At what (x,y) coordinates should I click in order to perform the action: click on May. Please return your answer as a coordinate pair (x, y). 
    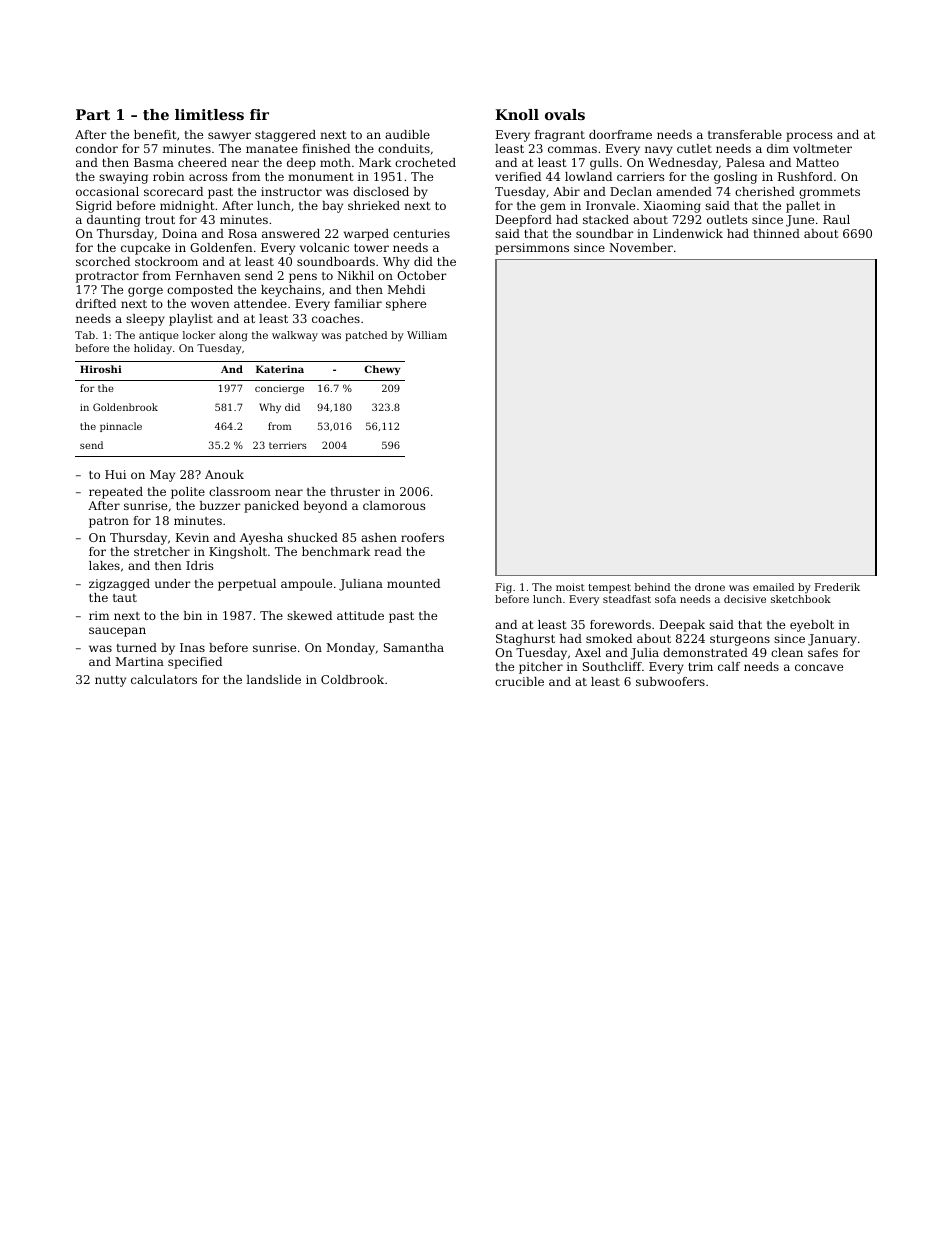
    Looking at the image, I should click on (162, 476).
